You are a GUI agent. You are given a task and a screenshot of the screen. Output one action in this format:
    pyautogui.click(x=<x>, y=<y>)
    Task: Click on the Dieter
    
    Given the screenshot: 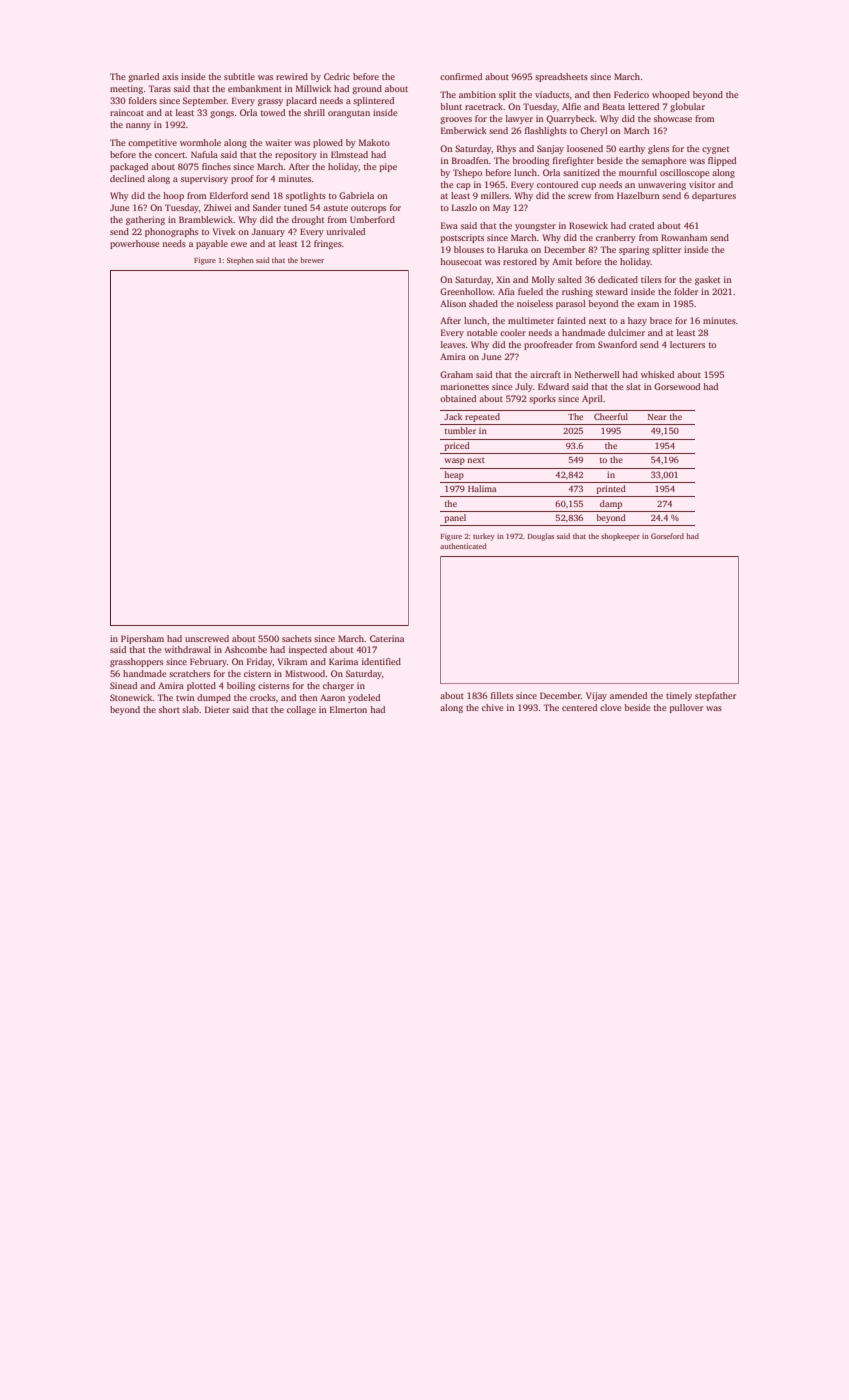 What is the action you would take?
    pyautogui.click(x=217, y=709)
